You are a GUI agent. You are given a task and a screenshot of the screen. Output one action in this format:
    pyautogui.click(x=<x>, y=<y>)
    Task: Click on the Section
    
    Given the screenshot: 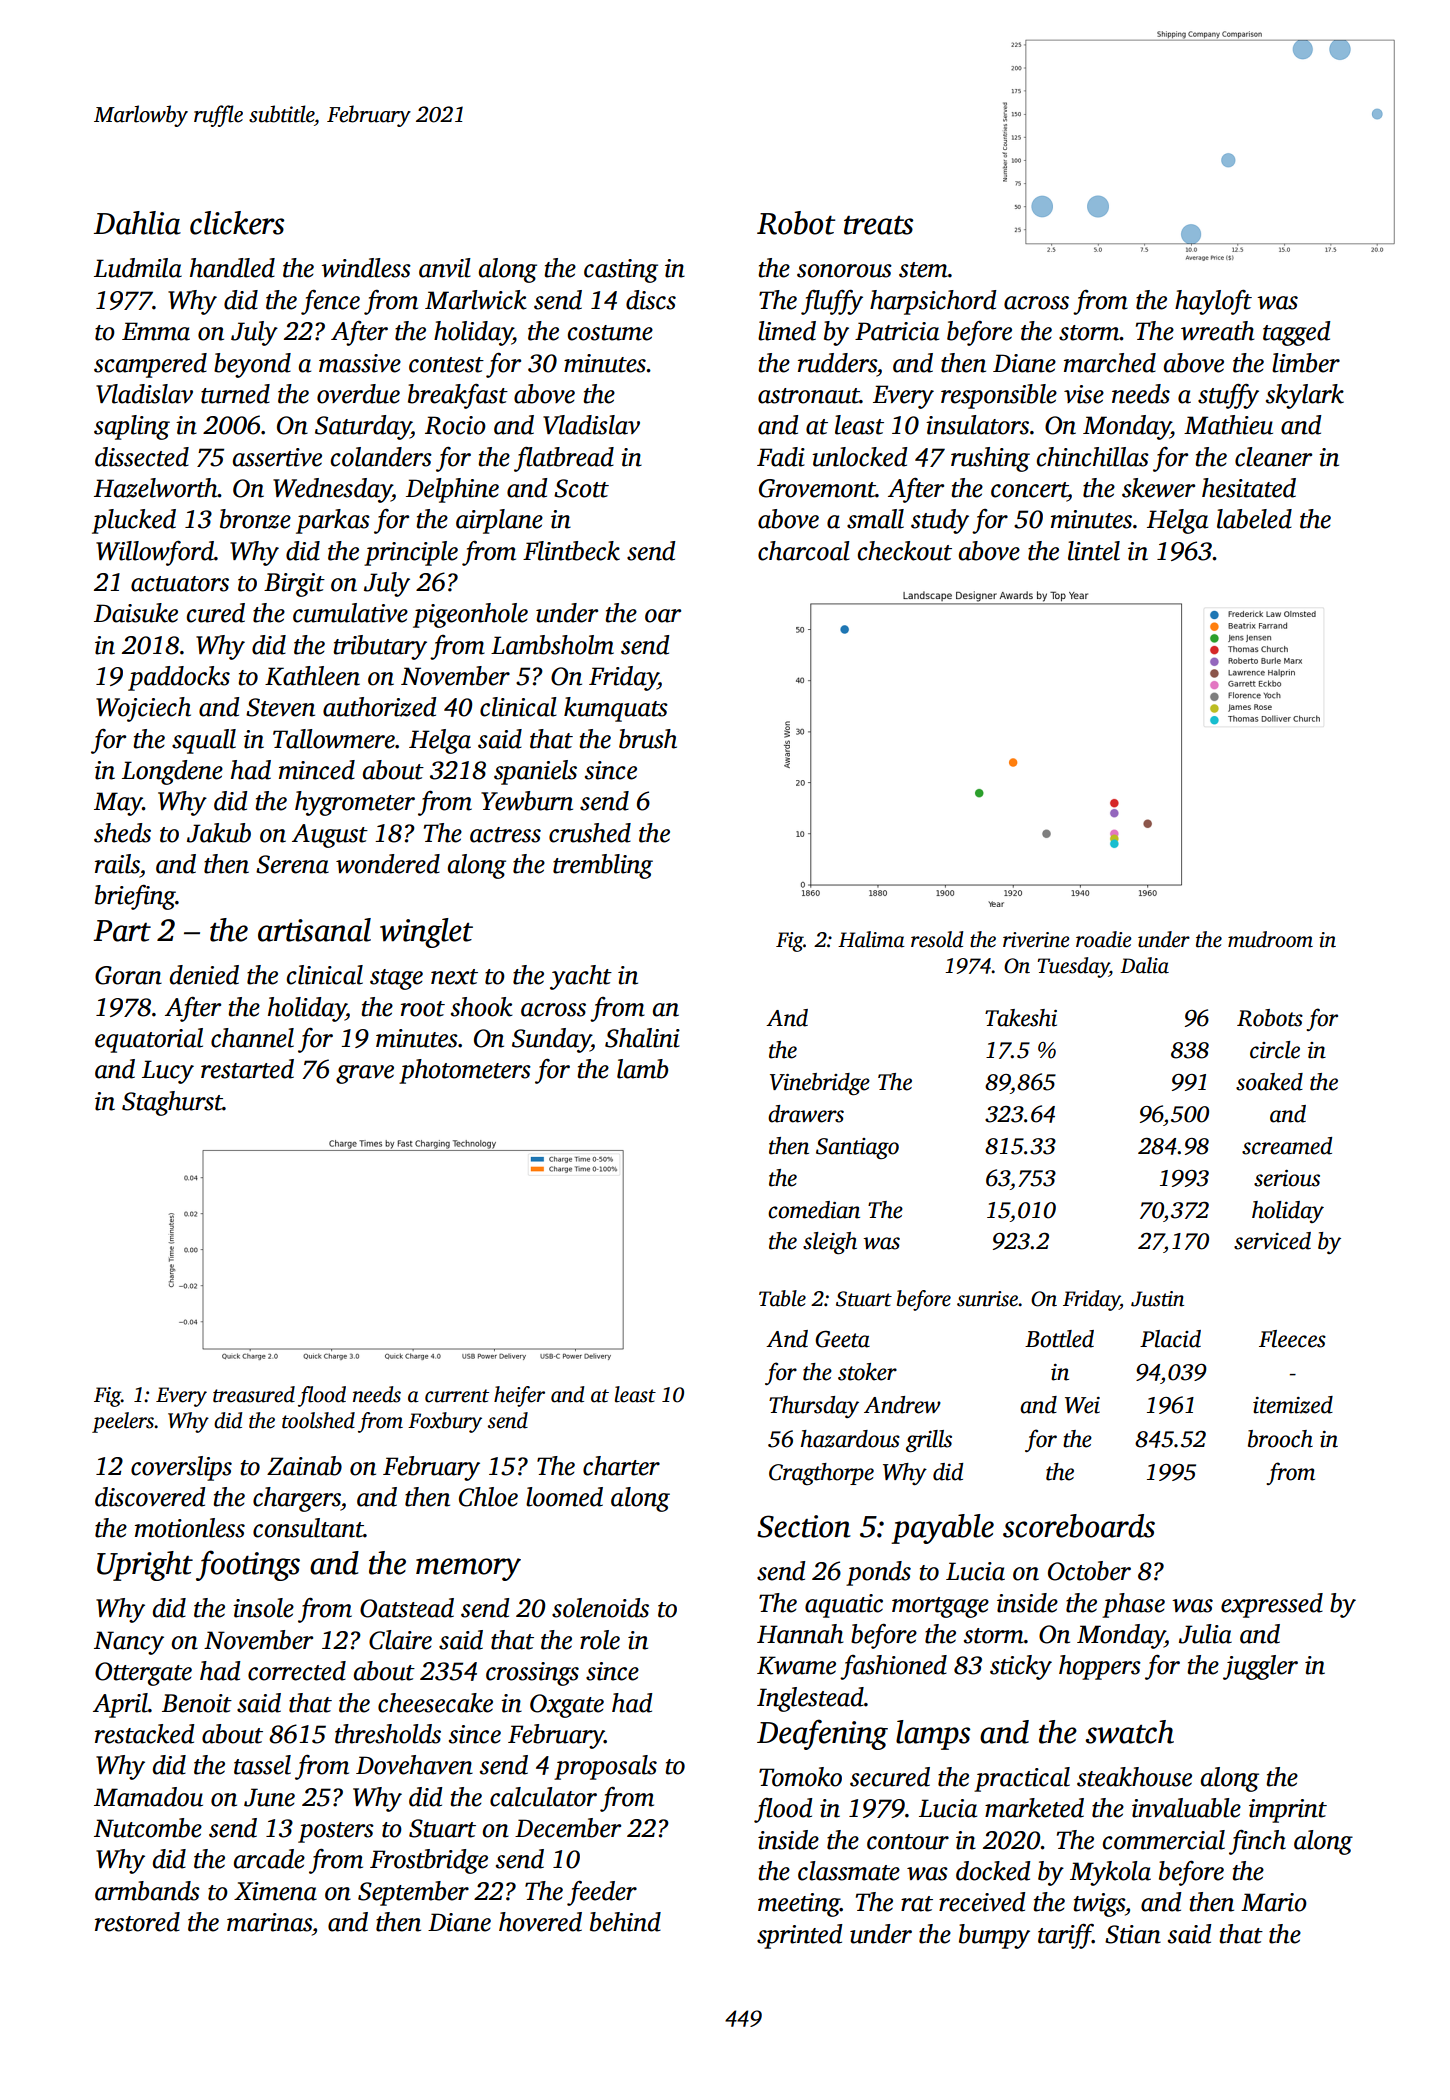 What is the action you would take?
    pyautogui.click(x=804, y=1526)
